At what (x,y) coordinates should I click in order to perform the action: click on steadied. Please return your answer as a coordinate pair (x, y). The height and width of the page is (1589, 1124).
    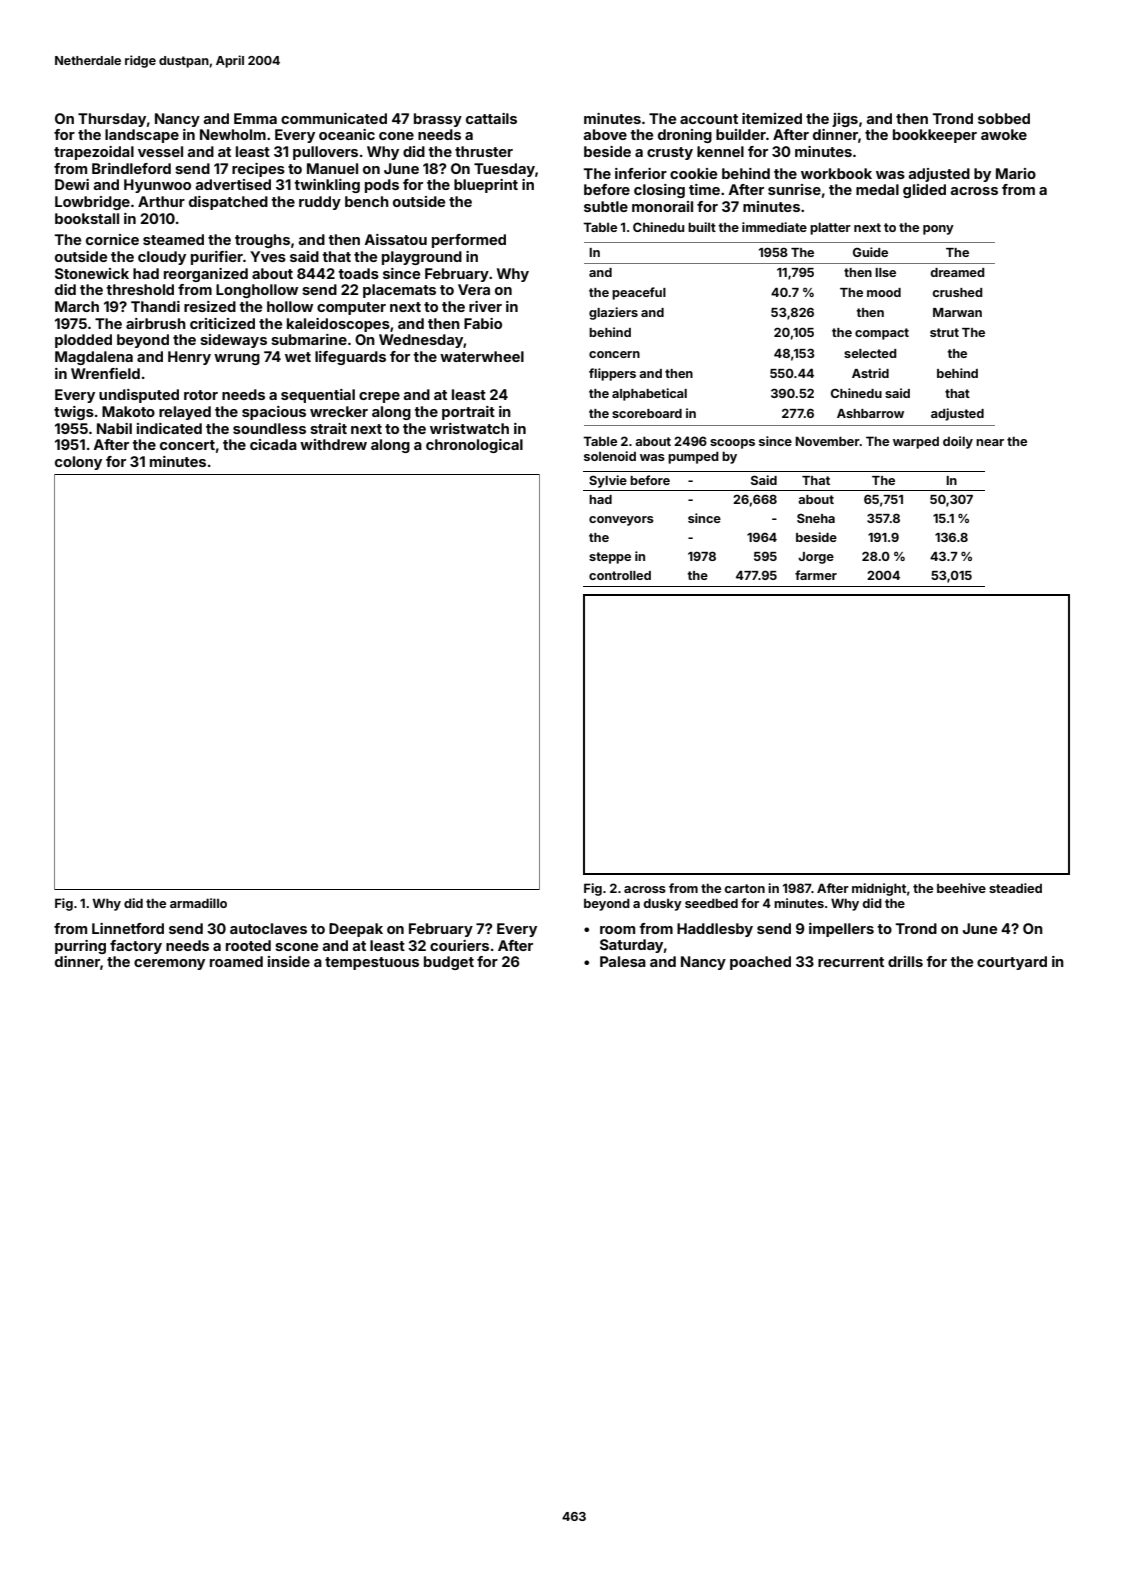
    Looking at the image, I should click on (1015, 888).
